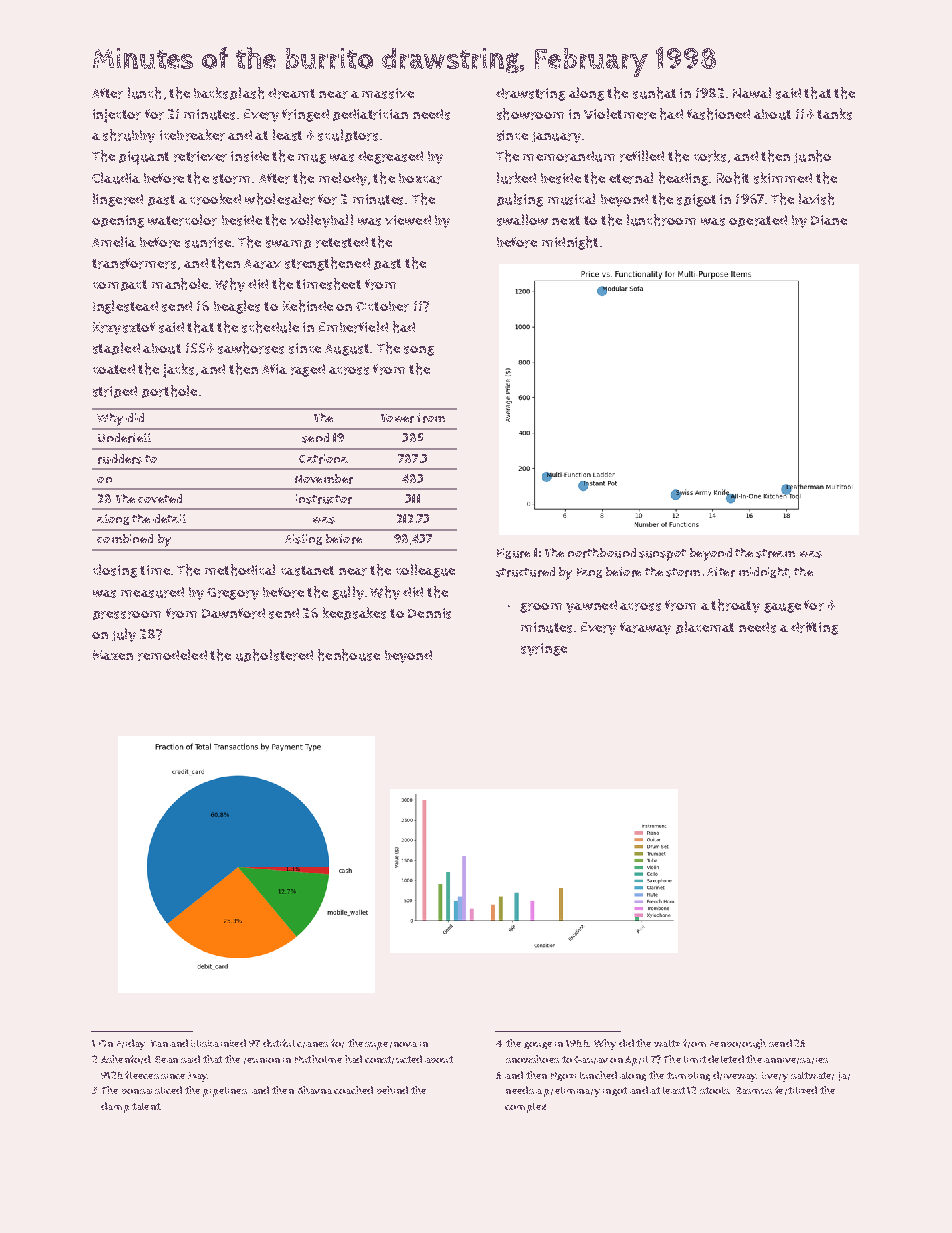  What do you see at coordinates (829, 220) in the page?
I see `Diane` at bounding box center [829, 220].
